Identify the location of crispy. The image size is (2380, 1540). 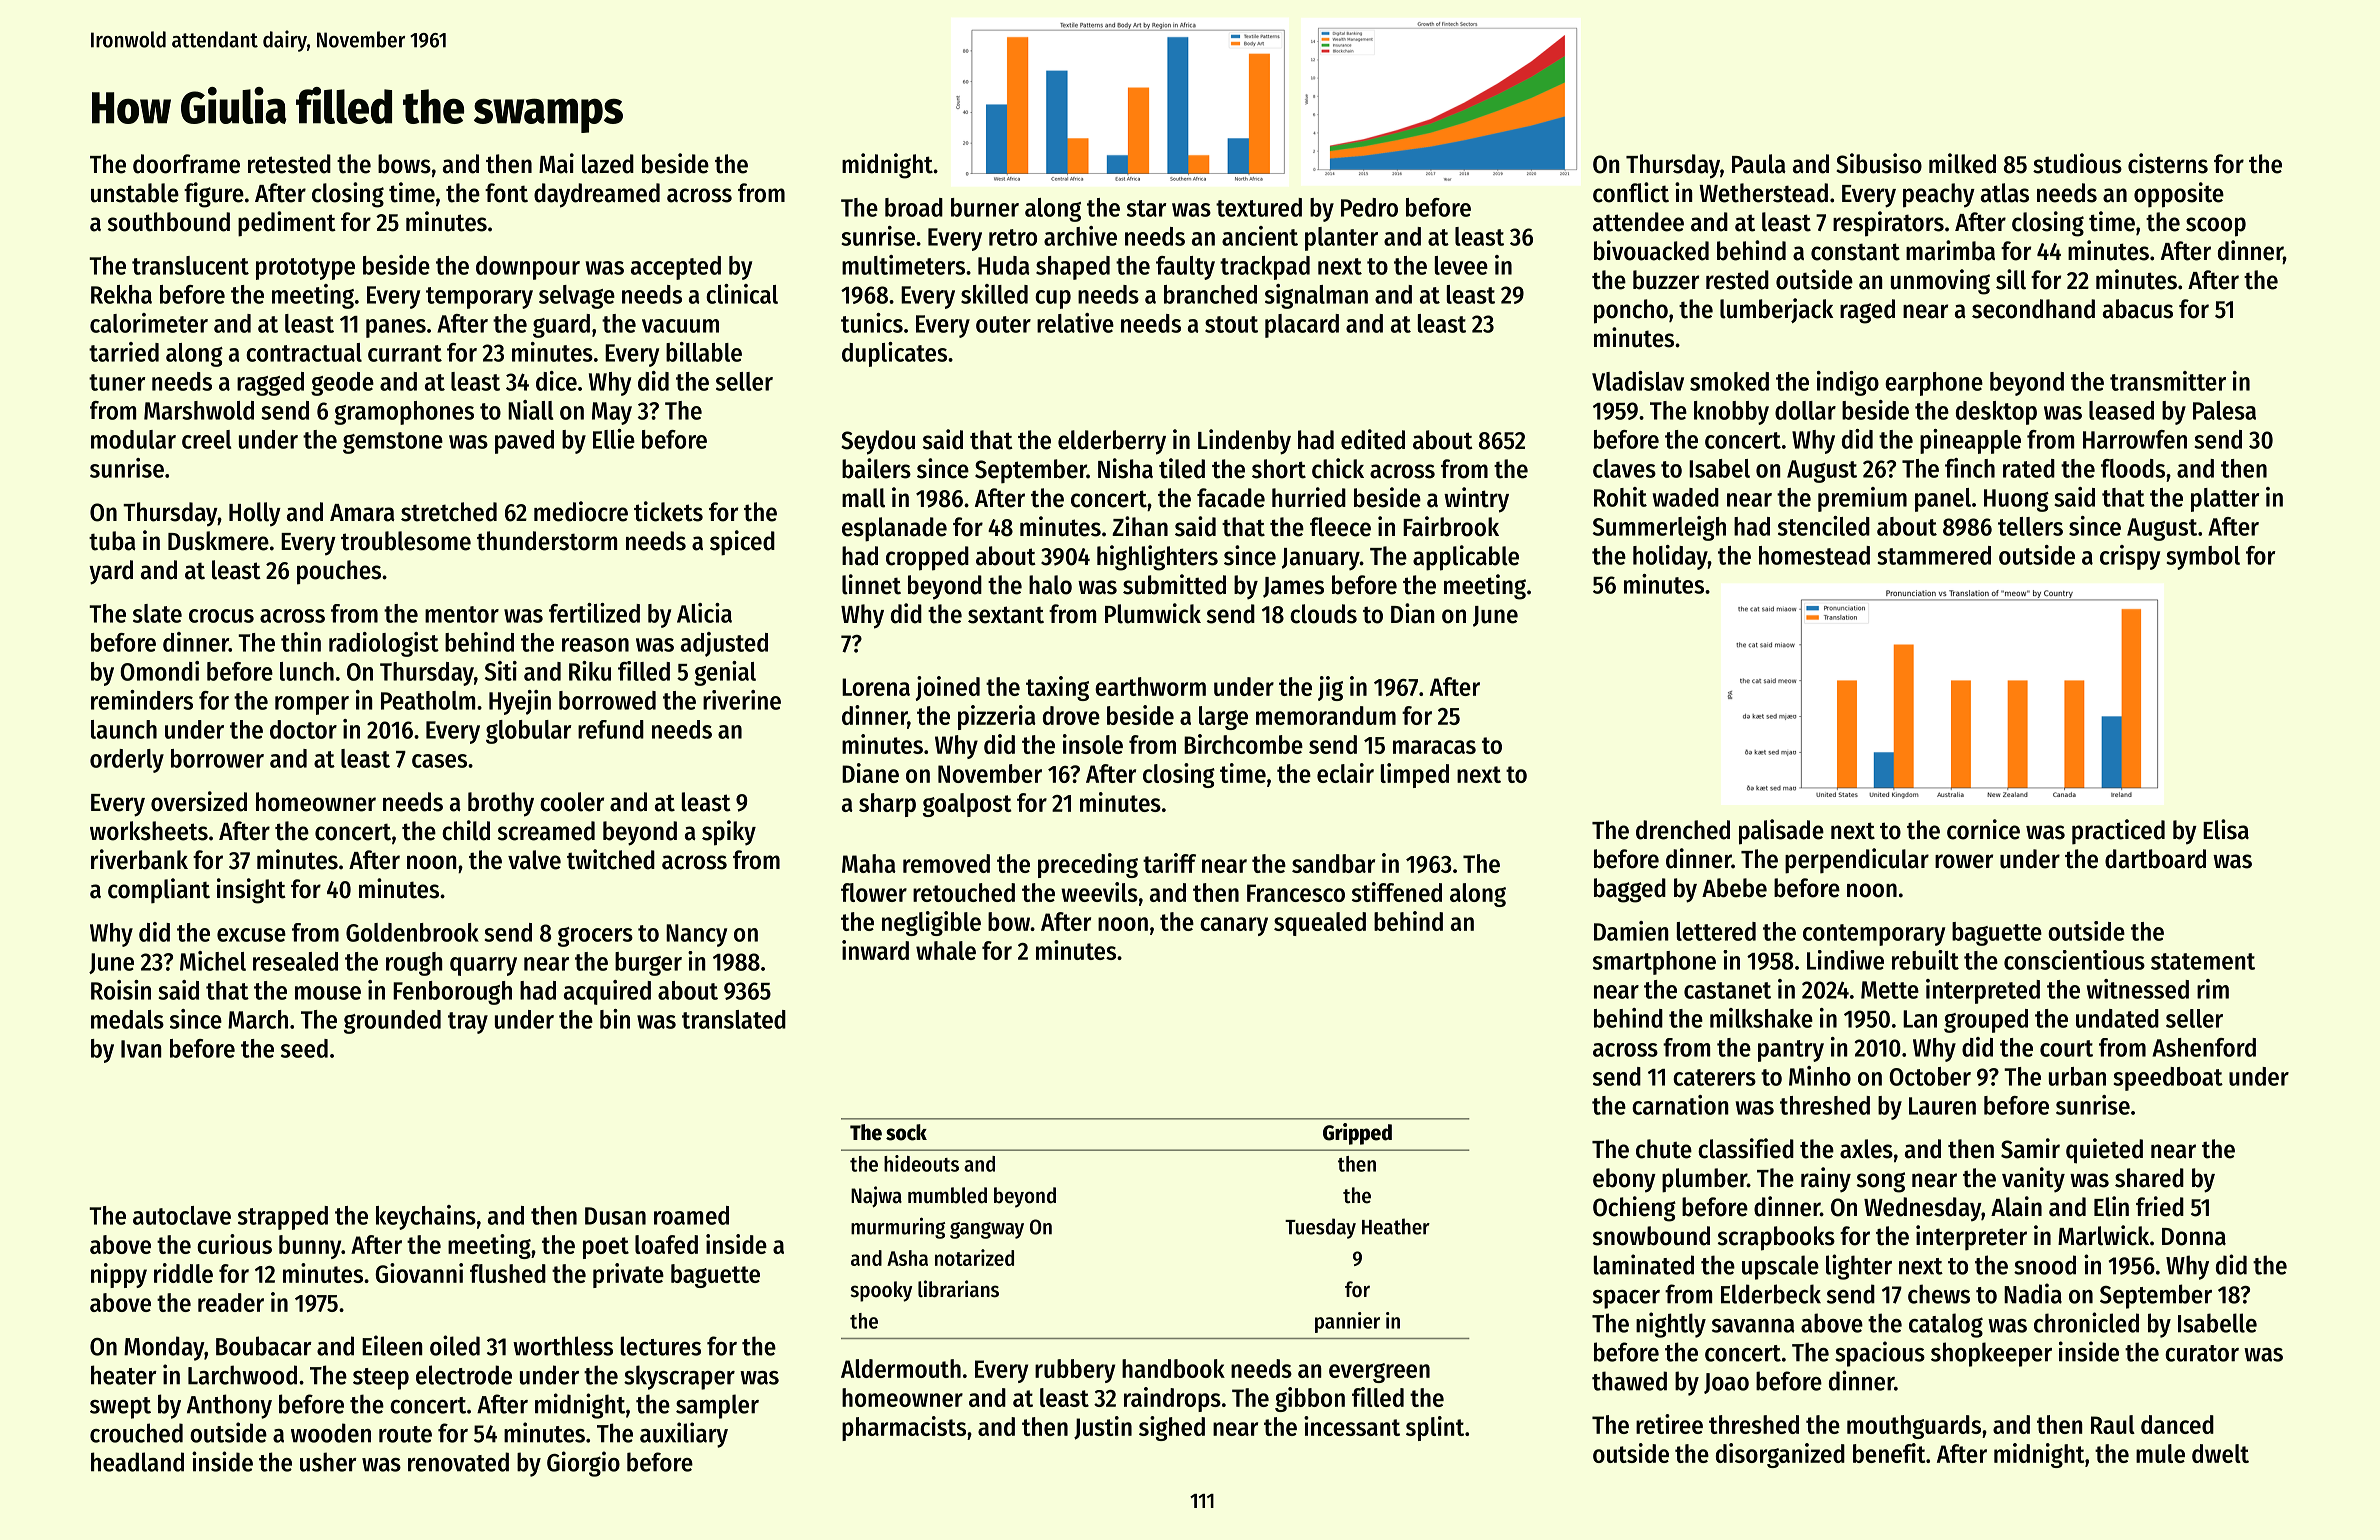
(2130, 557).
